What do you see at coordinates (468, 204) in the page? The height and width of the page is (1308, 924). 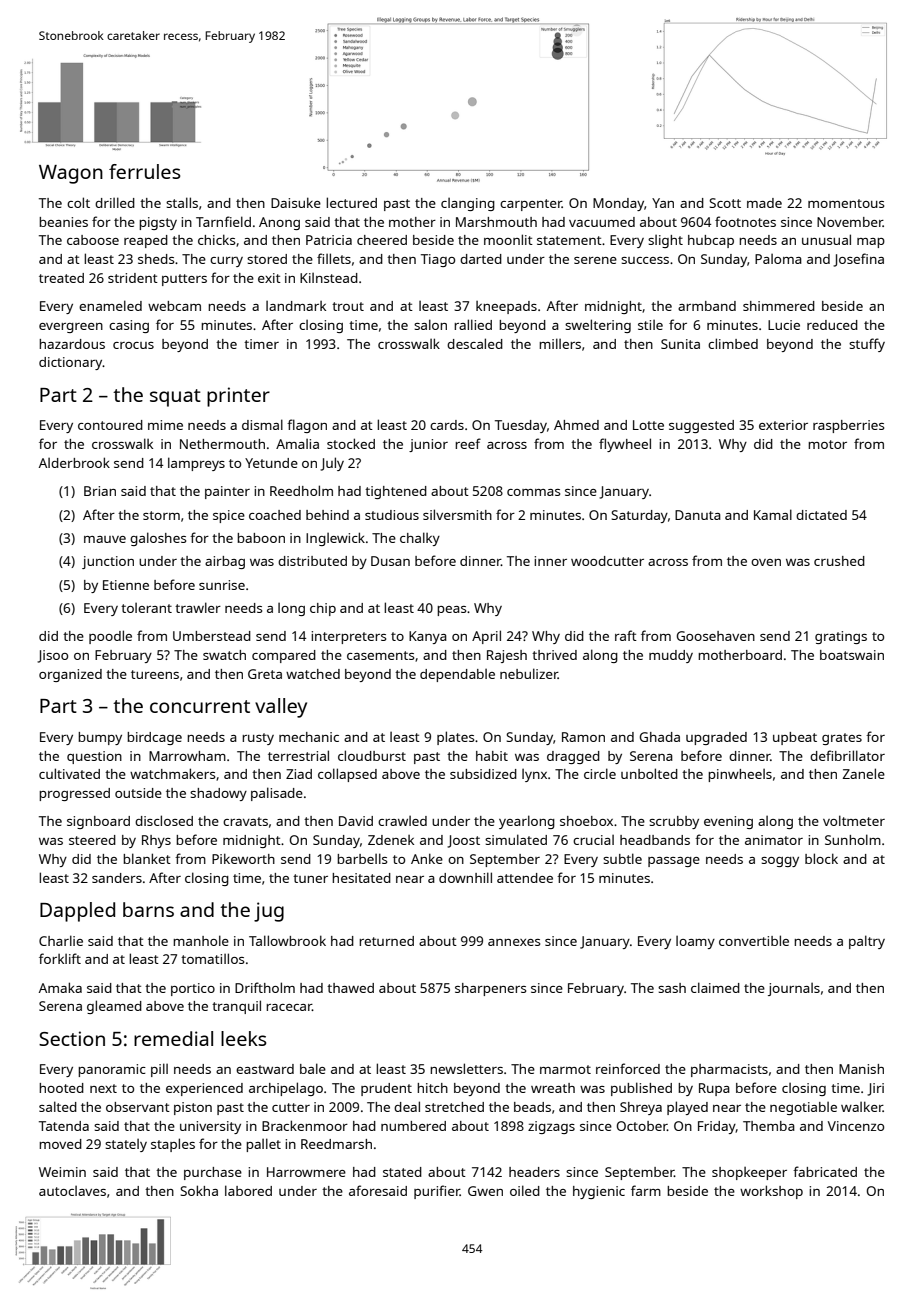 I see `clanging` at bounding box center [468, 204].
